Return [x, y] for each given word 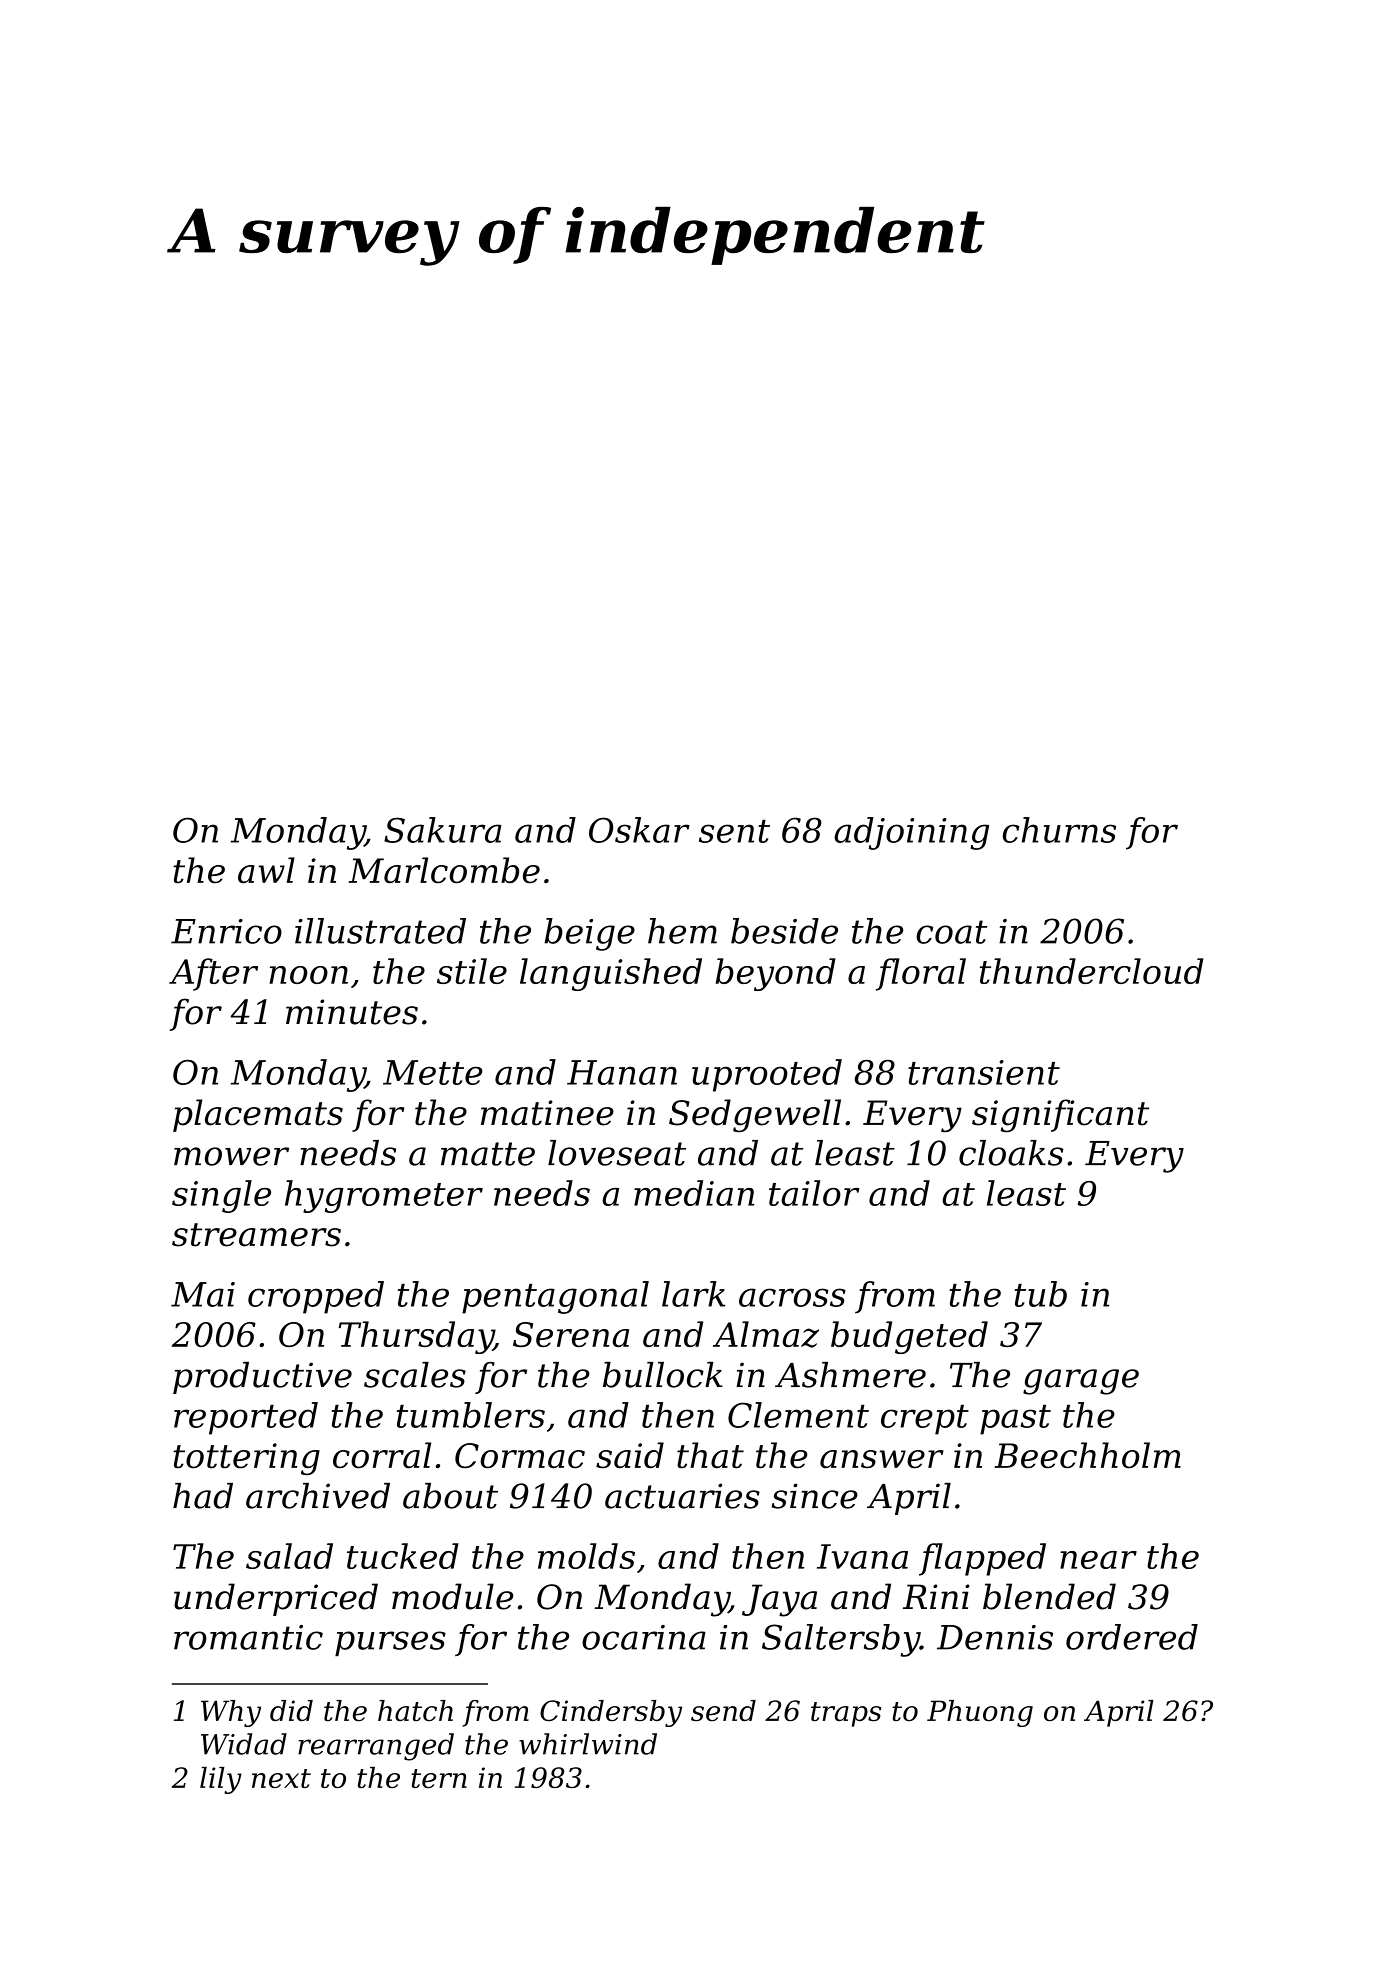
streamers [256, 1235]
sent [734, 831]
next [281, 1778]
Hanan [622, 1072]
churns [1059, 830]
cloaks [1011, 1153]
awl [266, 870]
